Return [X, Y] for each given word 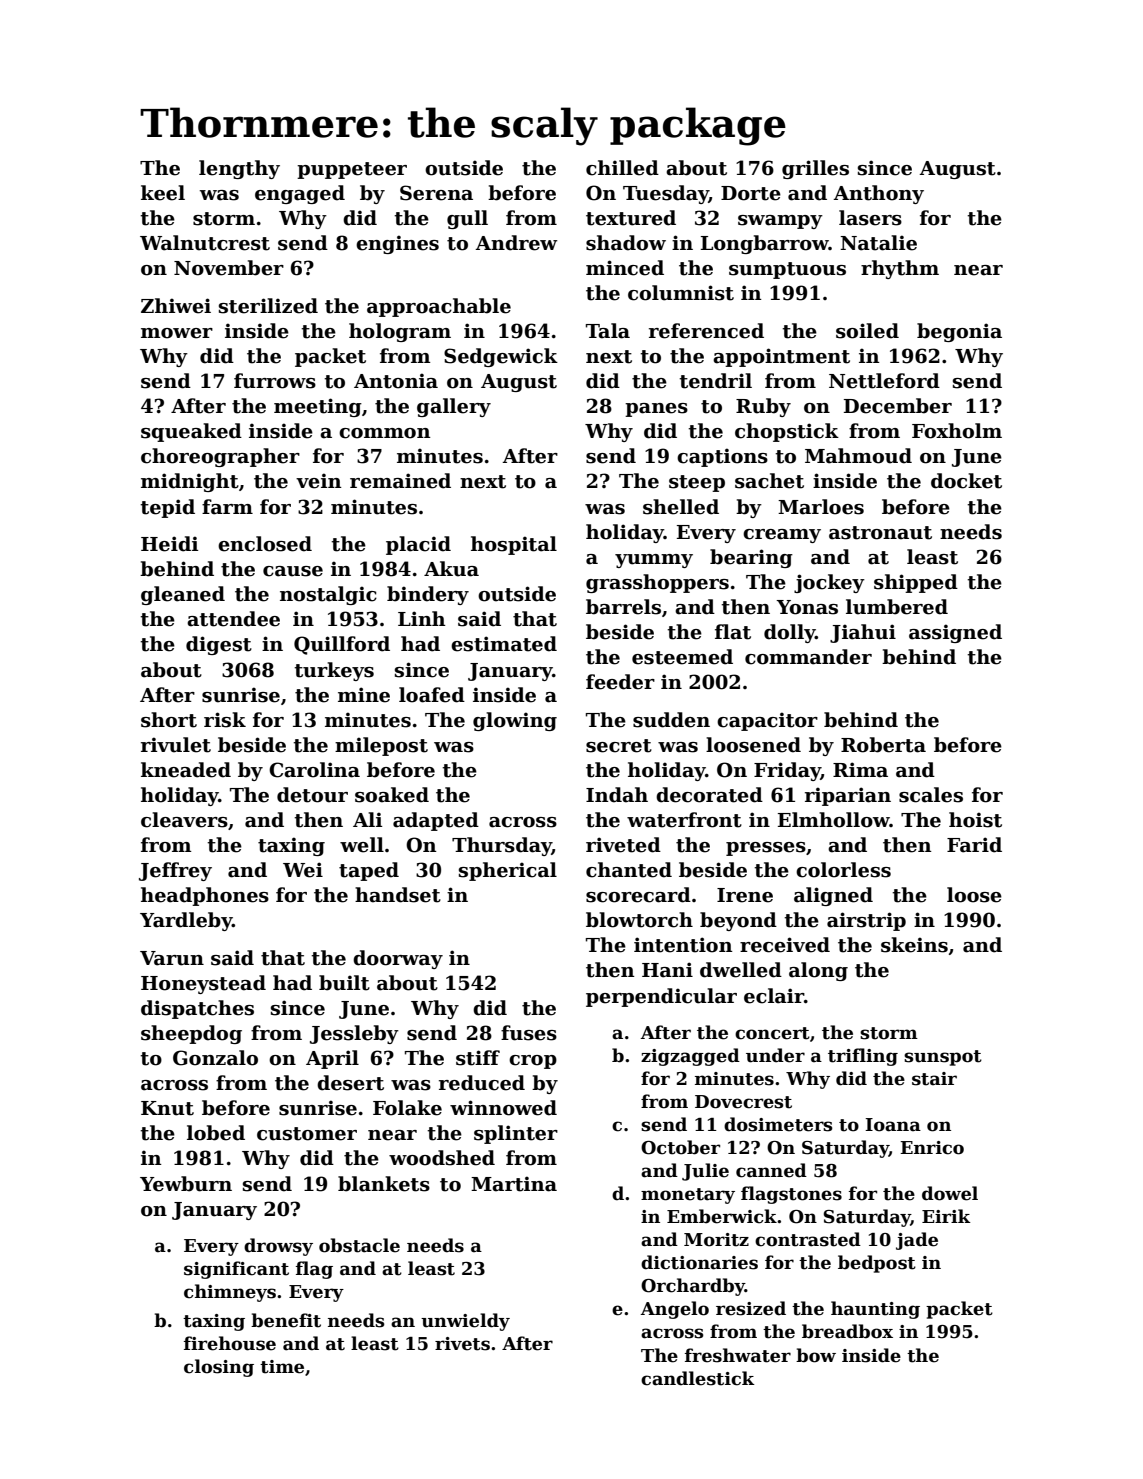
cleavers [184, 820]
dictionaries [699, 1262]
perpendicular [661, 997]
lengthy [239, 169]
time [282, 1367]
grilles [815, 169]
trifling [863, 1057]
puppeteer [352, 170]
